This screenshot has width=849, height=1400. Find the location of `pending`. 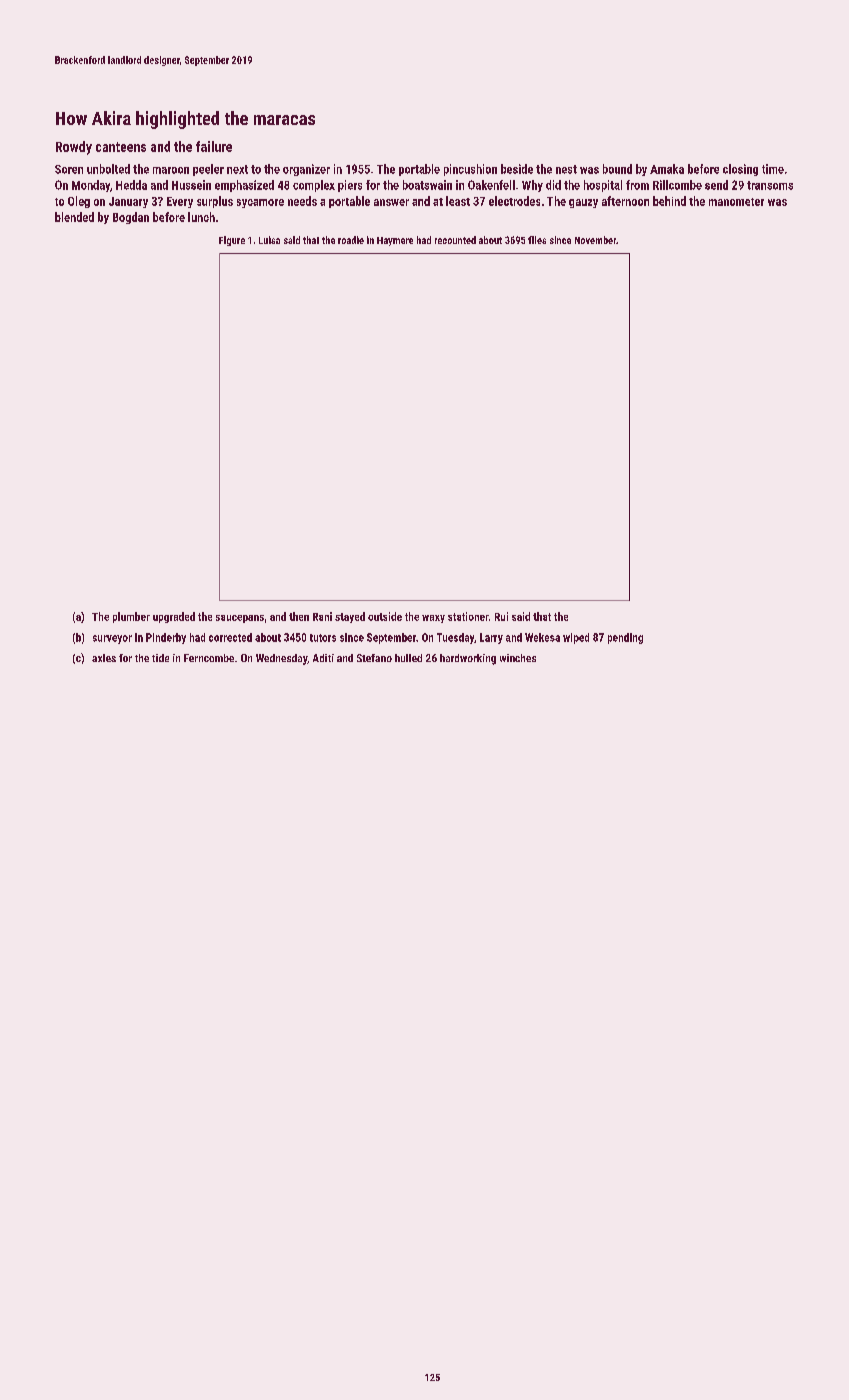

pending is located at coordinates (625, 638).
